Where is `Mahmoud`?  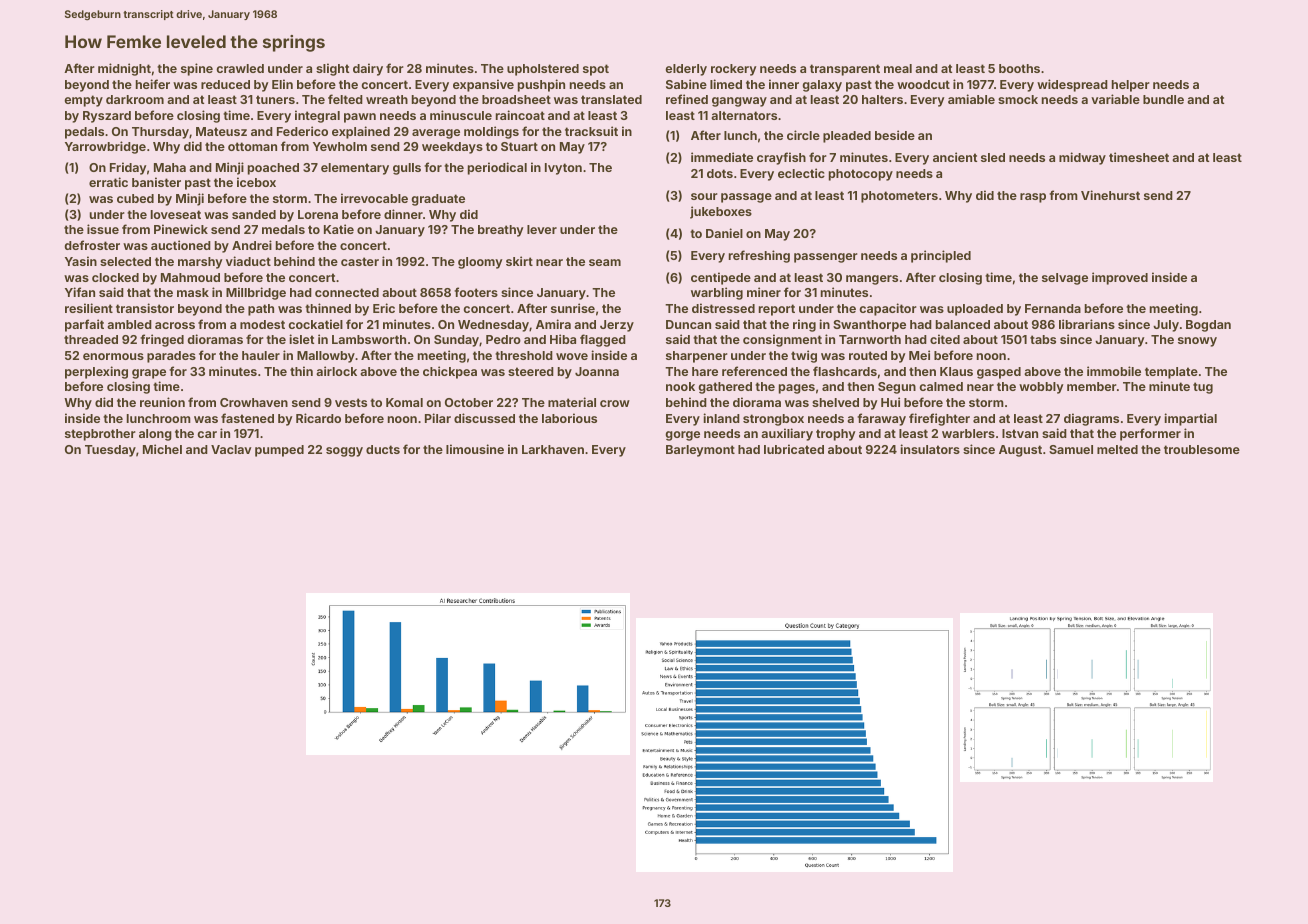
Mahmoud is located at coordinates (190, 277).
